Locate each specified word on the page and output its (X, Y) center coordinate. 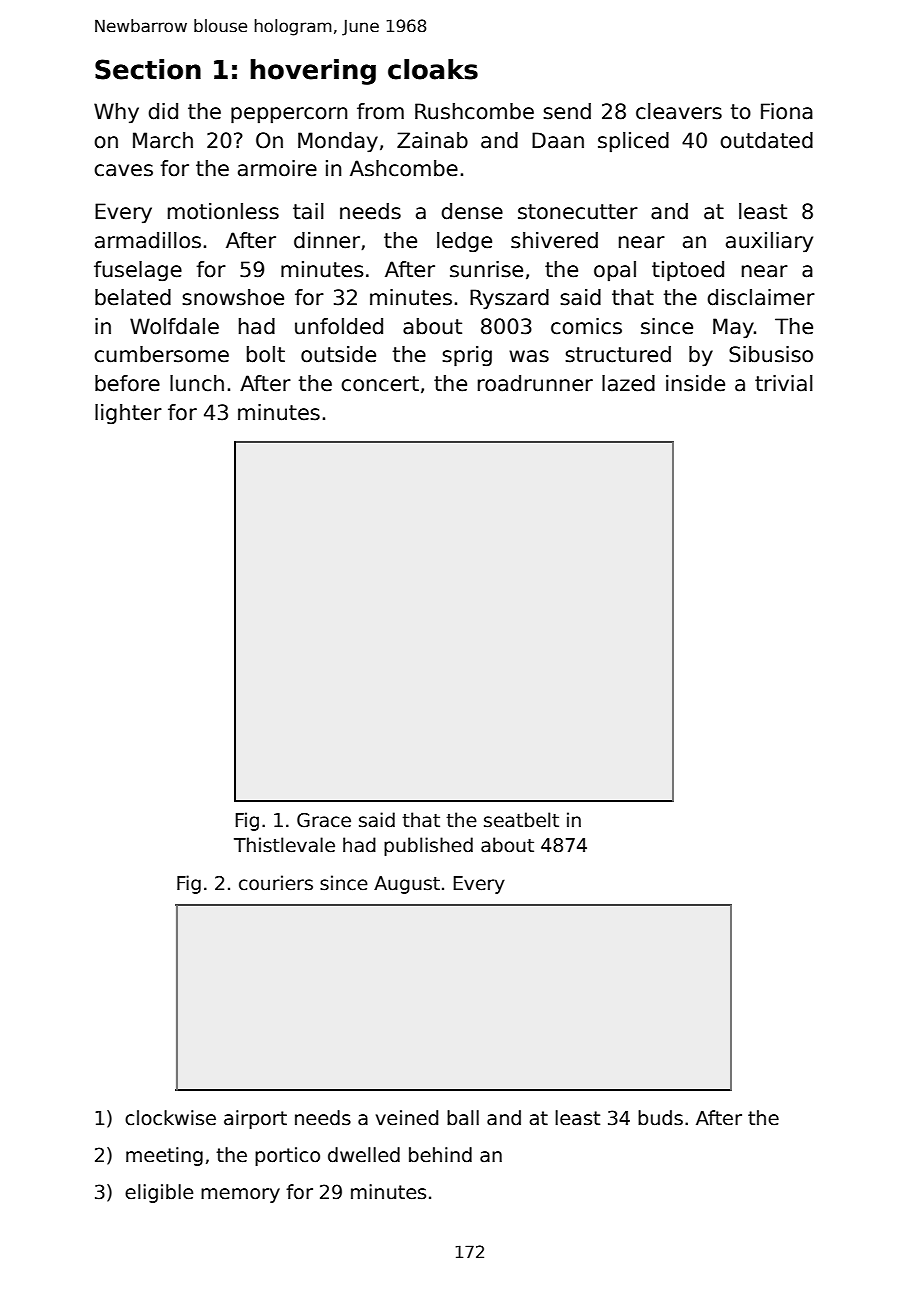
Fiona (787, 111)
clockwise (170, 1118)
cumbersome (161, 354)
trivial (784, 383)
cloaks (433, 69)
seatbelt (521, 820)
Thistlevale (284, 845)
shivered (554, 240)
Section (148, 69)
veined (407, 1118)
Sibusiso (771, 354)
